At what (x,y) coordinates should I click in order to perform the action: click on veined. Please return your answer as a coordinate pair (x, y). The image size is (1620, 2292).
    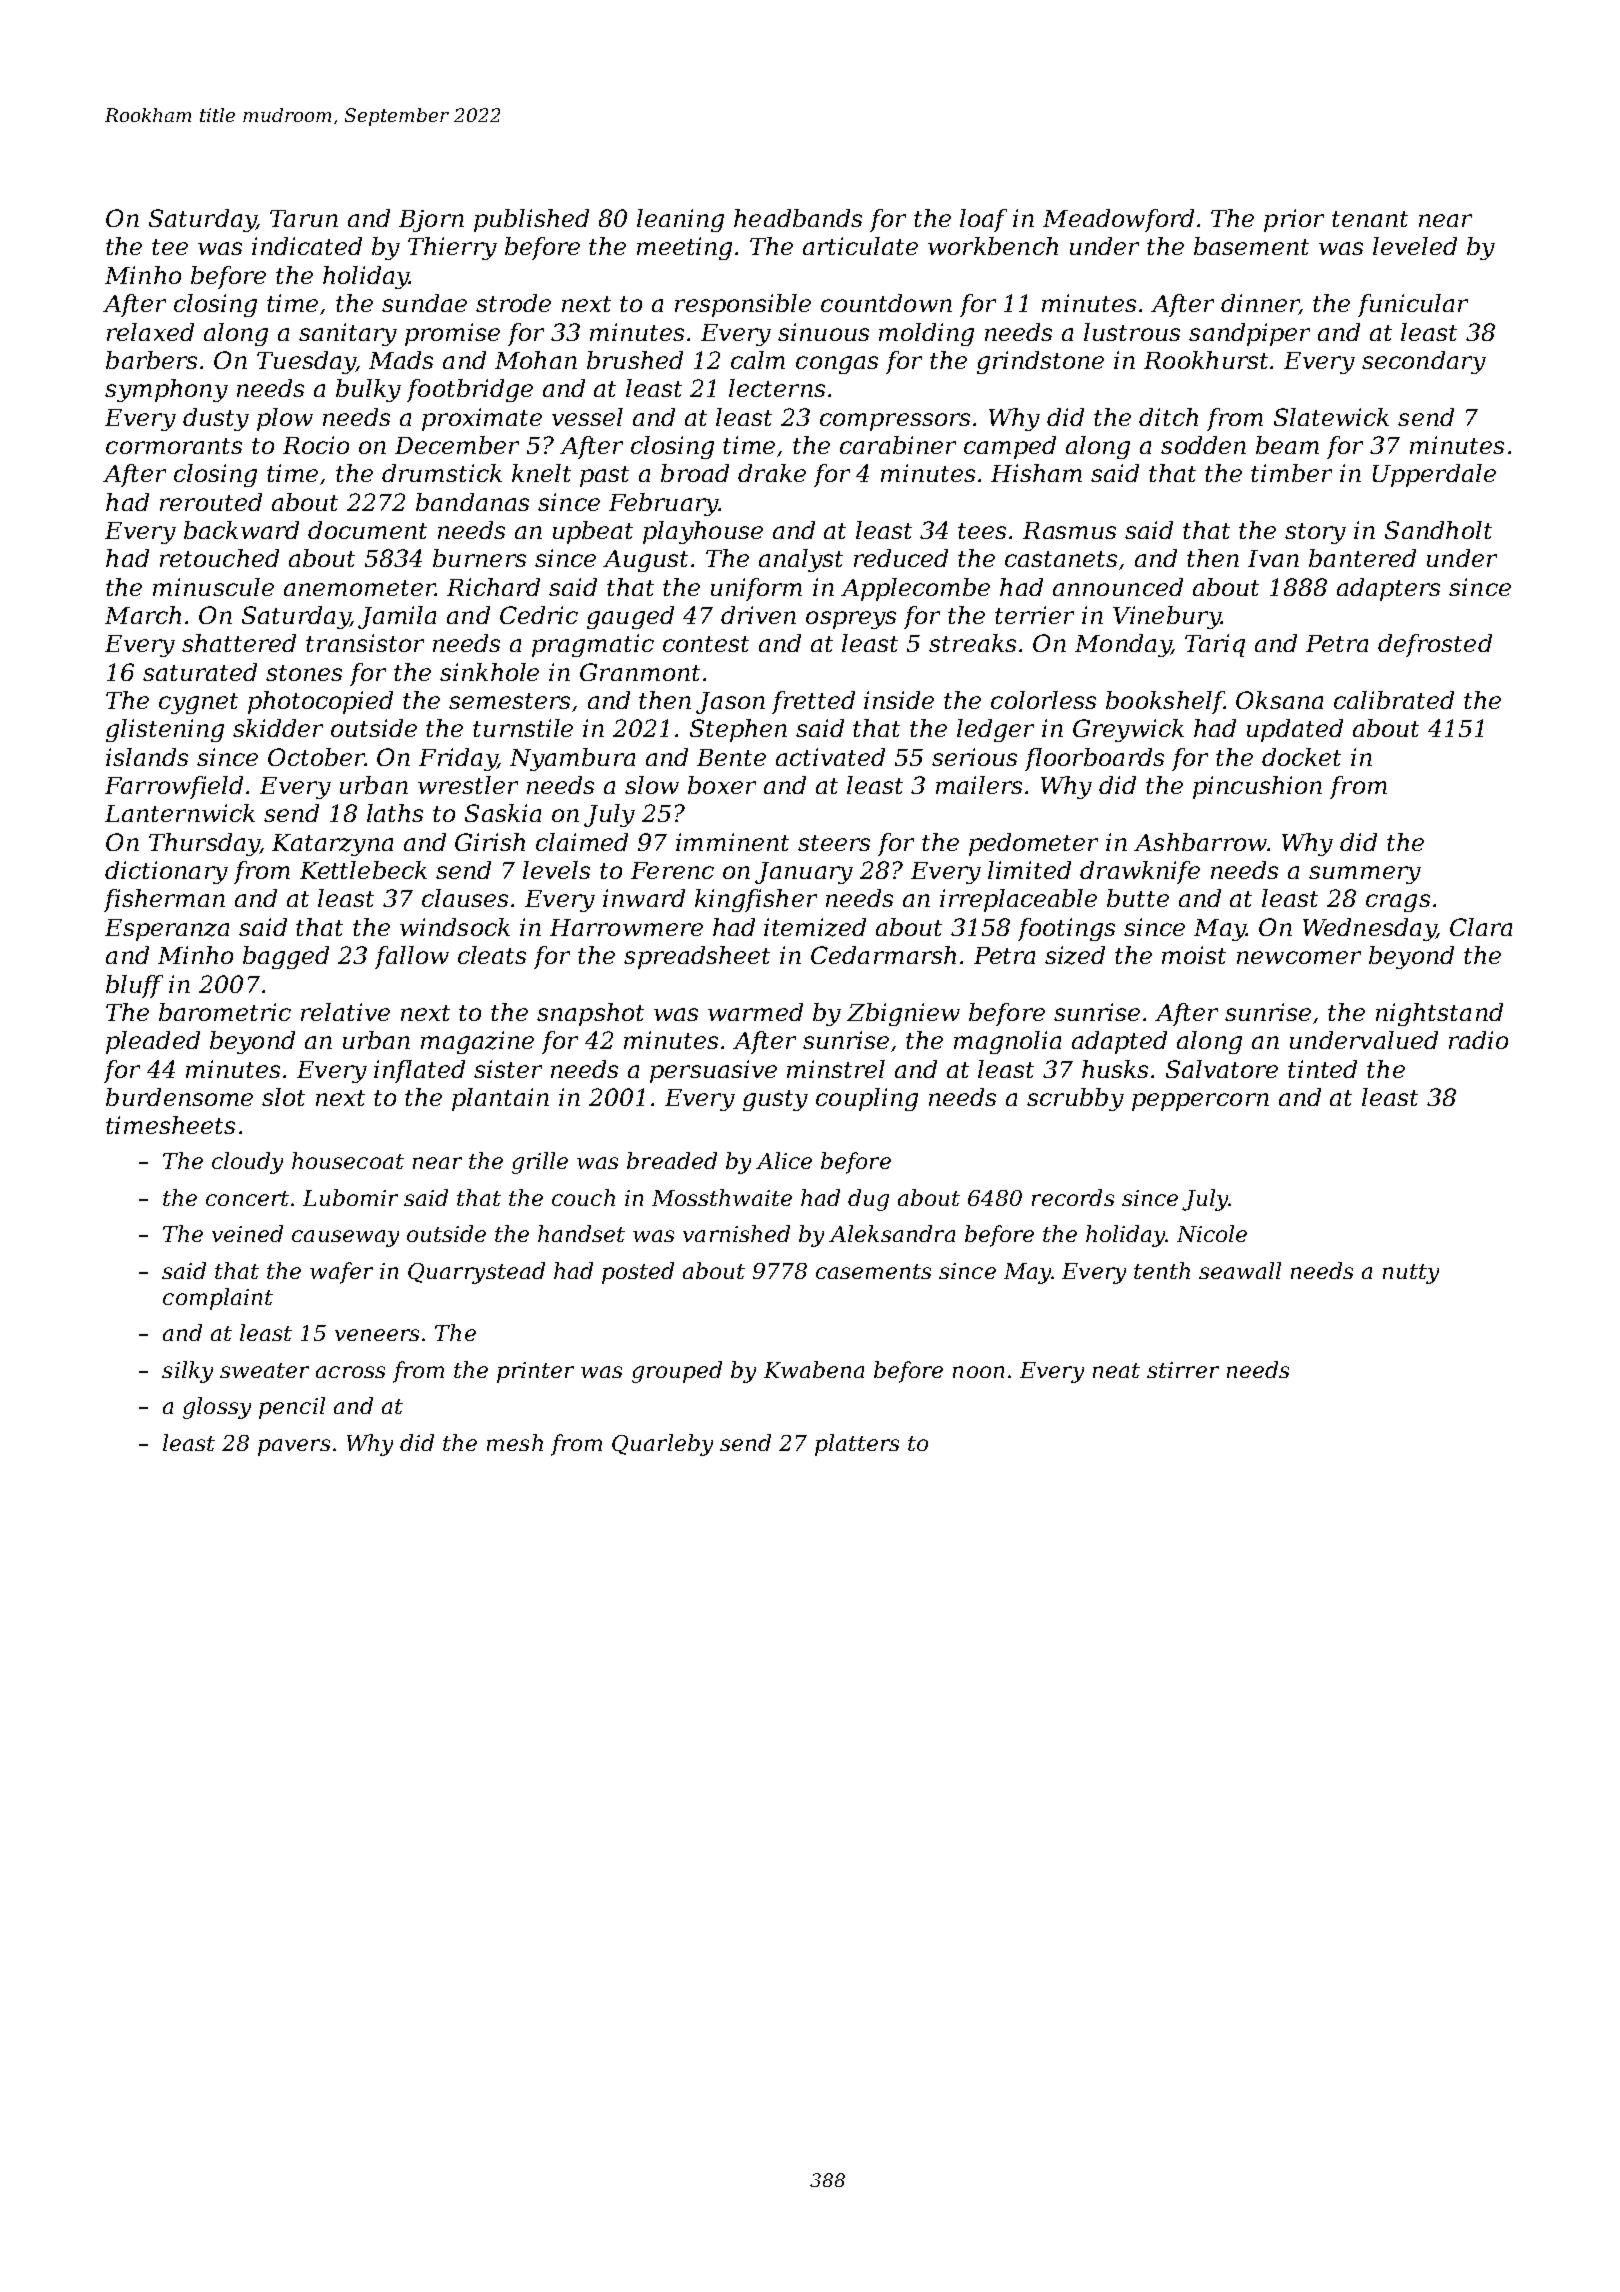
    Looking at the image, I should click on (247, 1233).
